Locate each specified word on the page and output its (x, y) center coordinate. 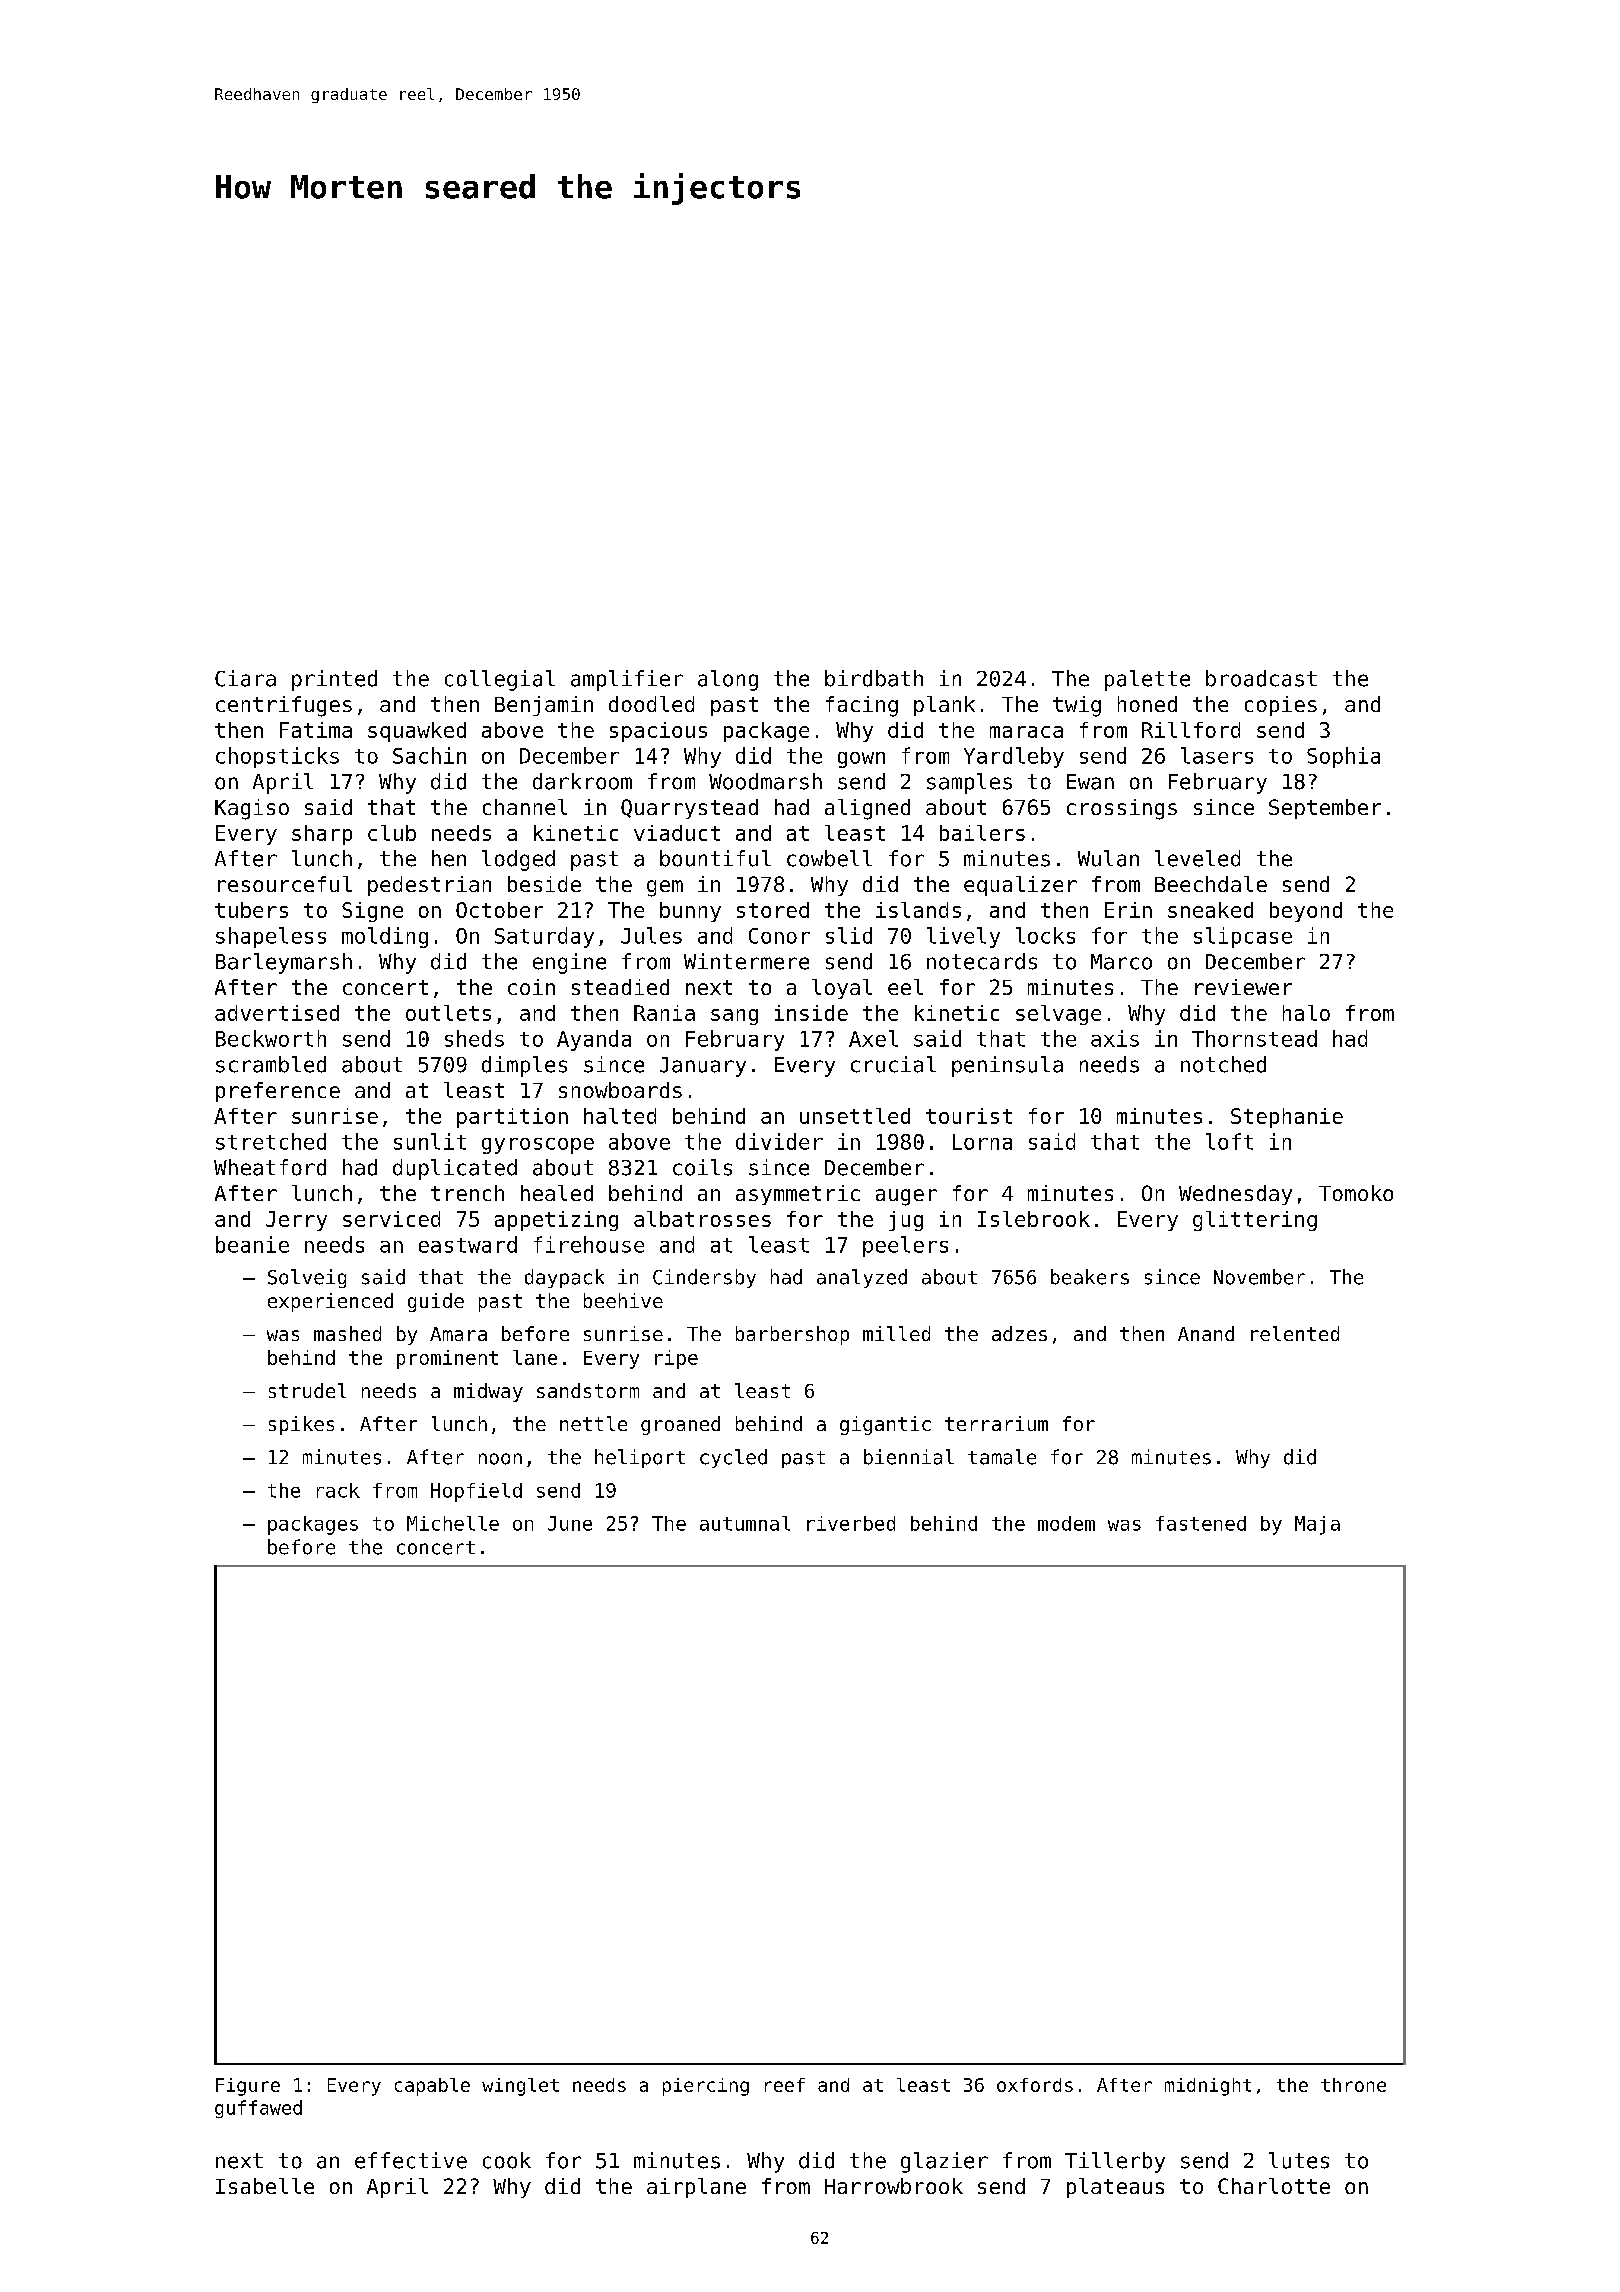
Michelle (453, 1523)
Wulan (1108, 858)
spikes (301, 1425)
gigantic (885, 1425)
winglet (520, 2087)
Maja (1317, 1525)
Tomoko (1356, 1193)
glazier (944, 2162)
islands (918, 910)
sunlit (430, 1141)
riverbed (851, 1523)
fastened (1201, 1523)
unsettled (855, 1116)
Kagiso (252, 809)
